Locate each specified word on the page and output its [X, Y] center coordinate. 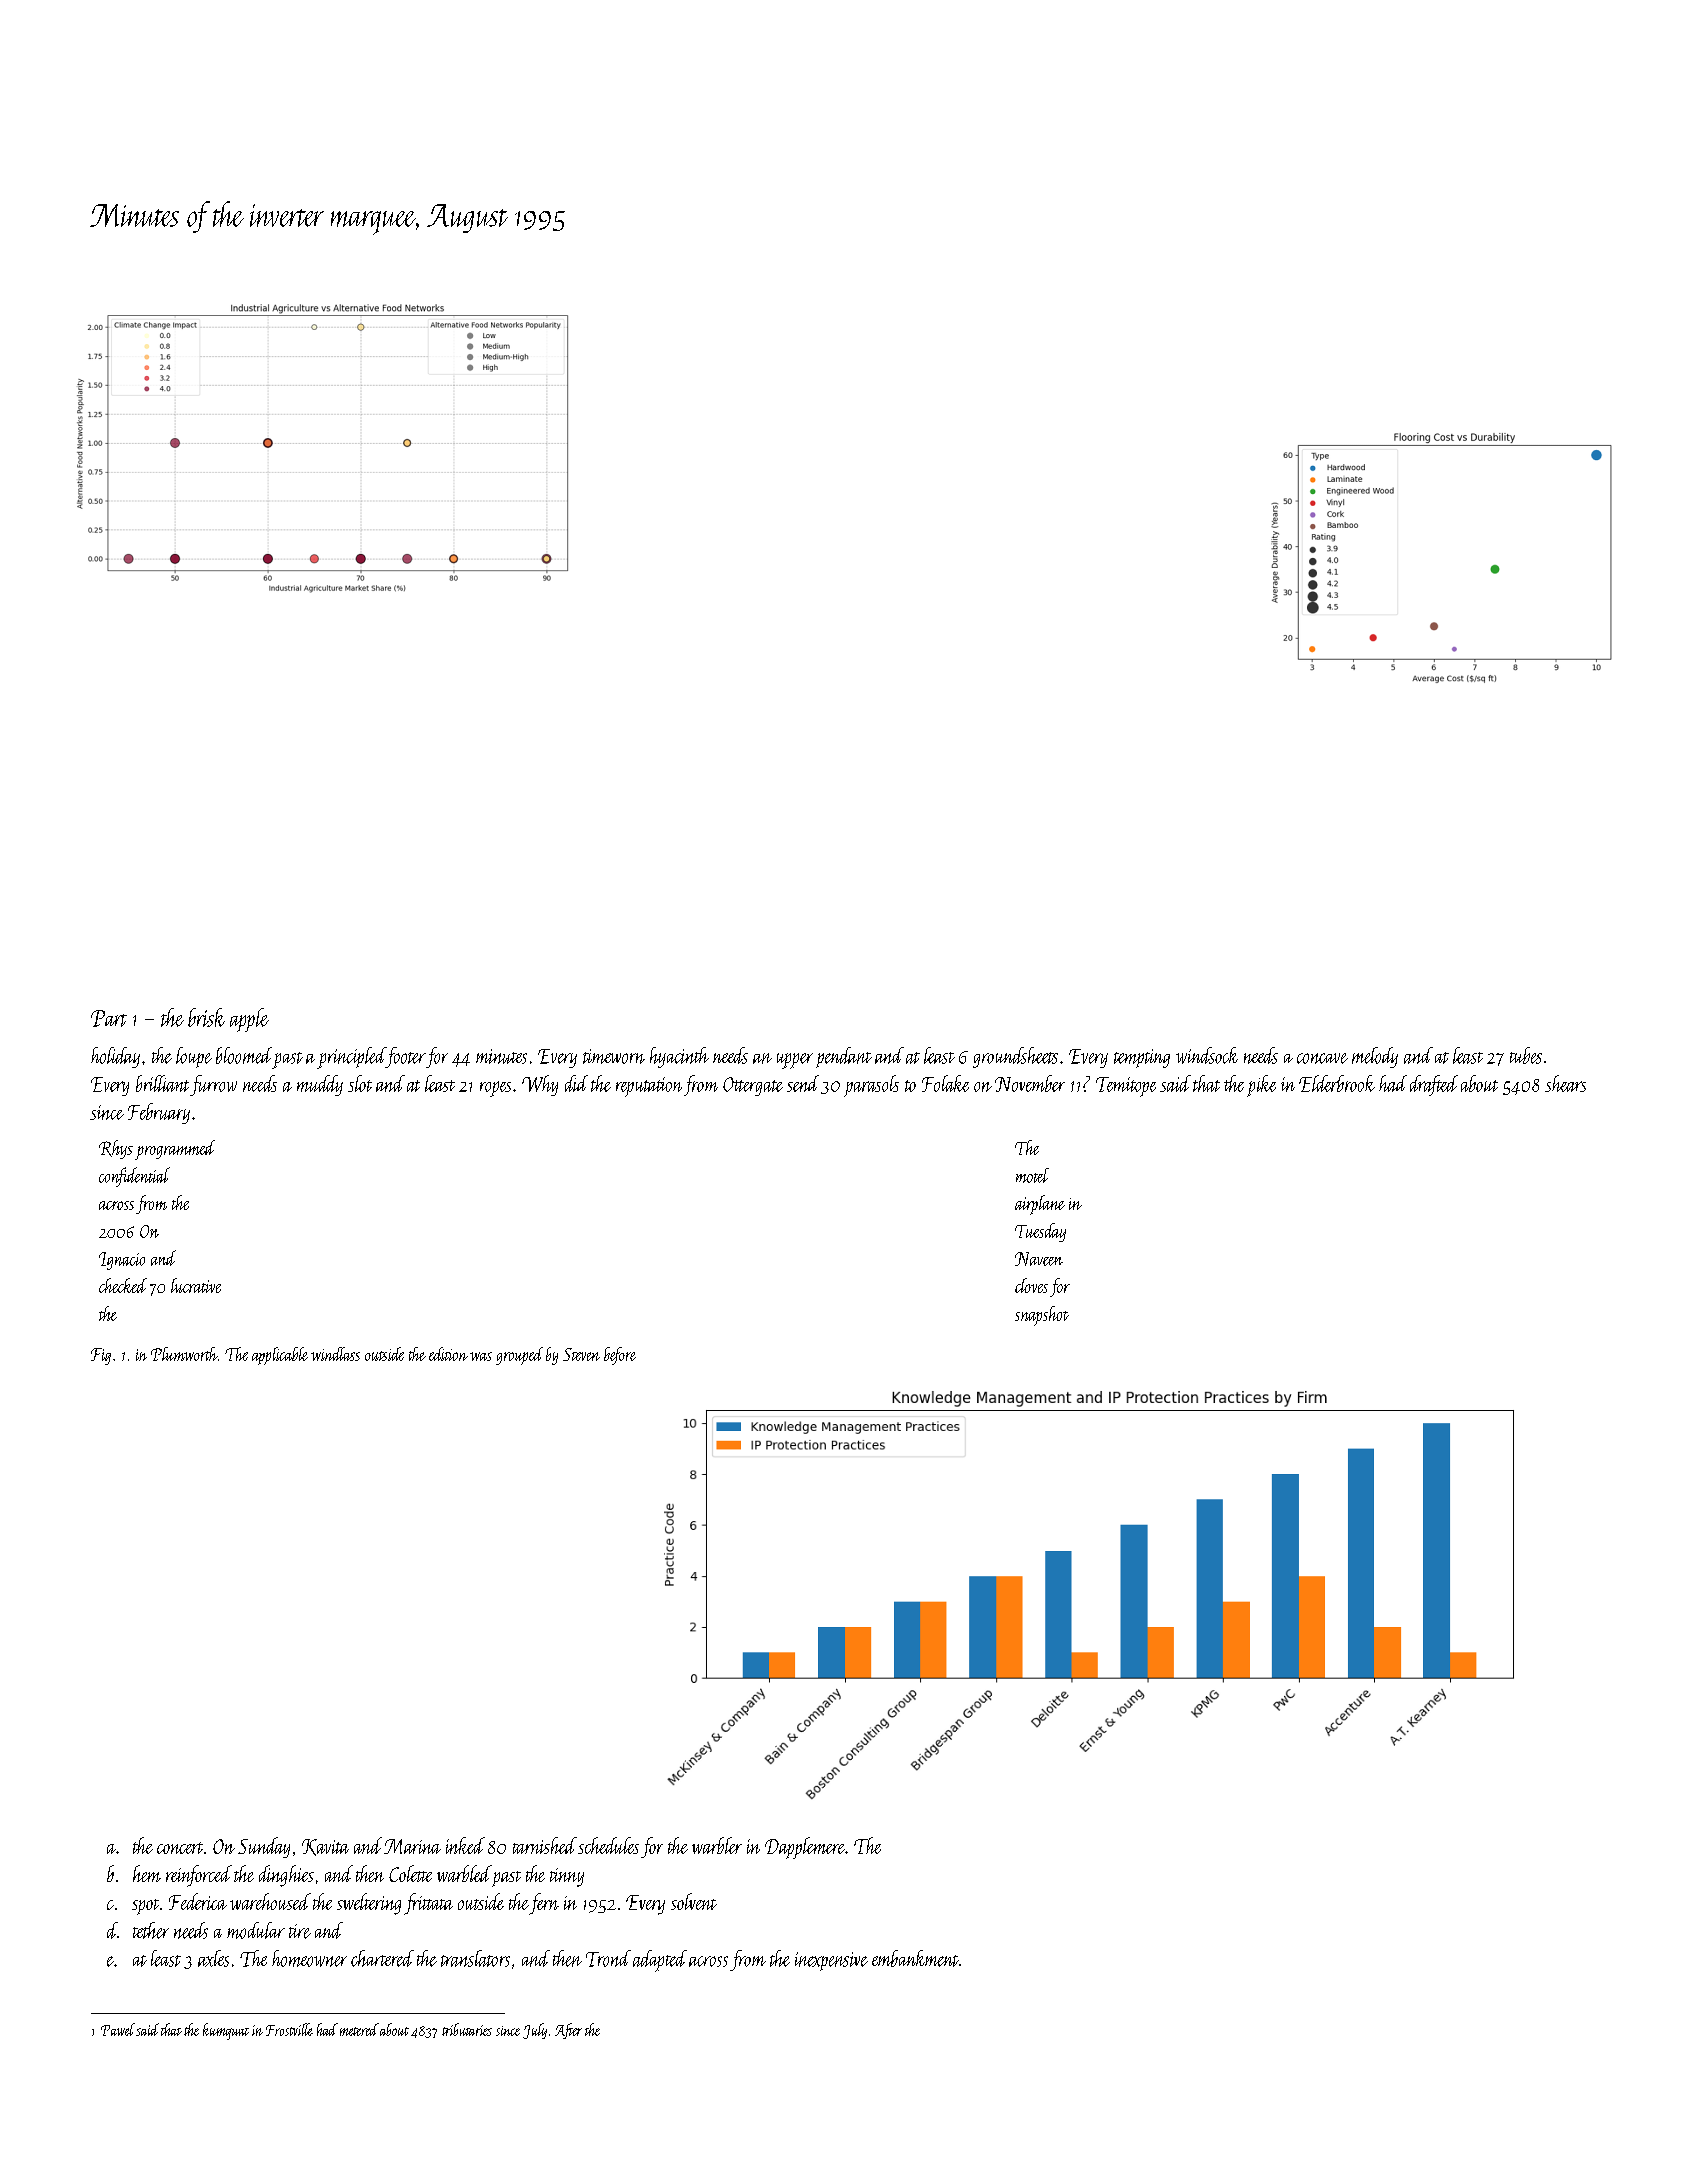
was [481, 1356]
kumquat [226, 2031]
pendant [844, 1057]
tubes [1526, 1055]
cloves [1031, 1285]
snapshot [1042, 1316]
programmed [175, 1150]
